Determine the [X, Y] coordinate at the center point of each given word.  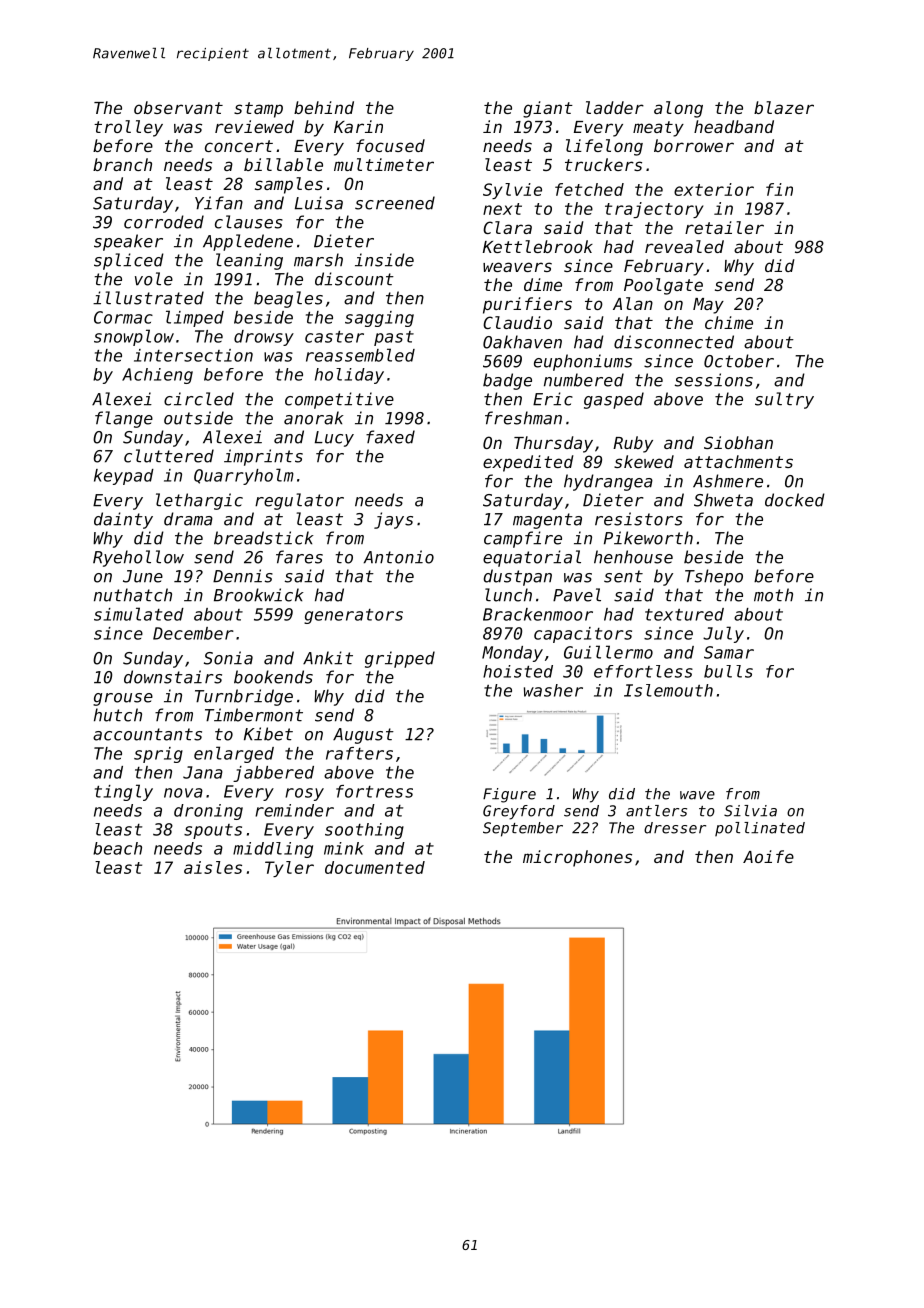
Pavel [577, 595]
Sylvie [512, 191]
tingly [124, 792]
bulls [728, 671]
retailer [724, 227]
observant [178, 107]
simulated [139, 614]
